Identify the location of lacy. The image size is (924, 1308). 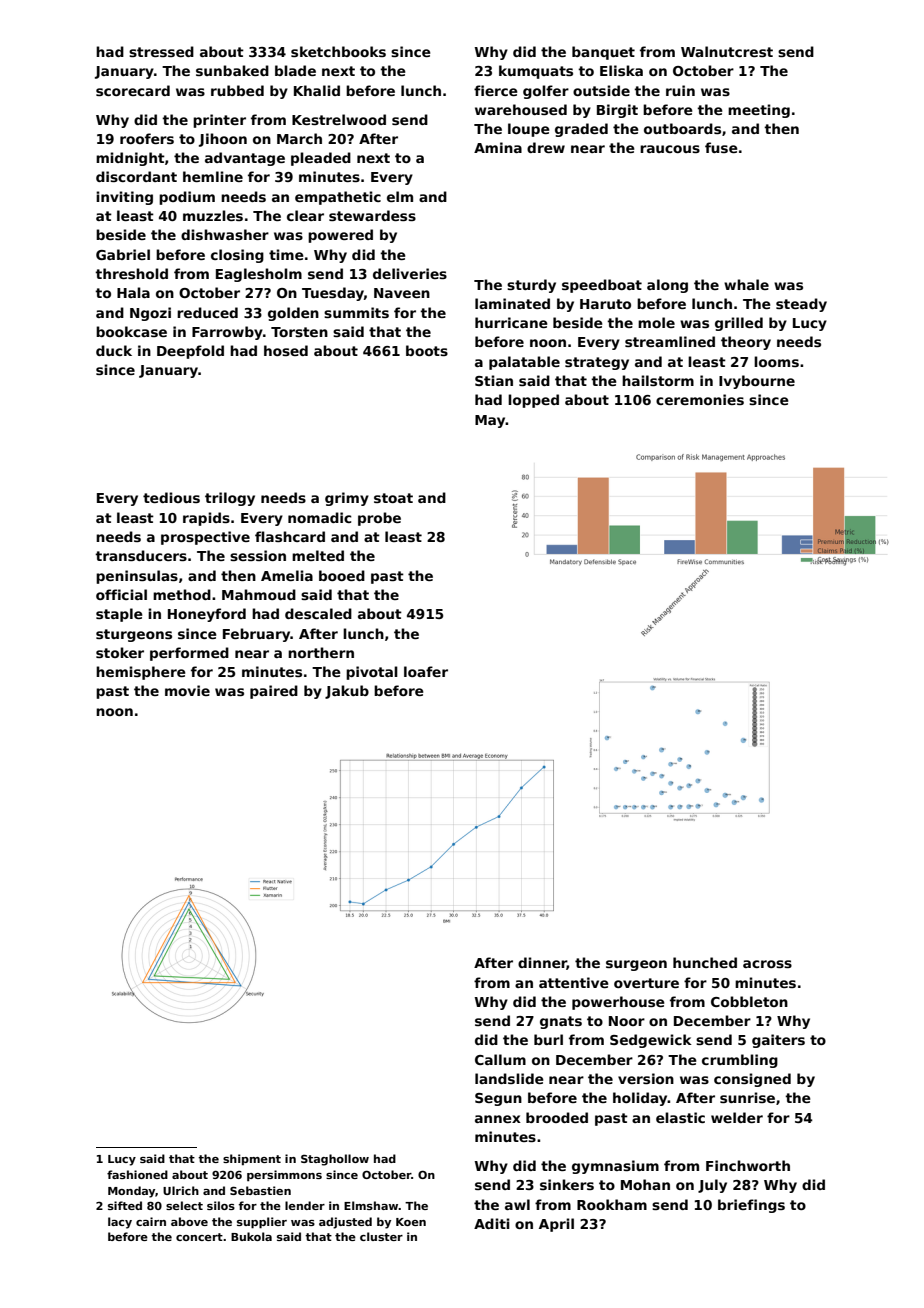
(120, 1223).
